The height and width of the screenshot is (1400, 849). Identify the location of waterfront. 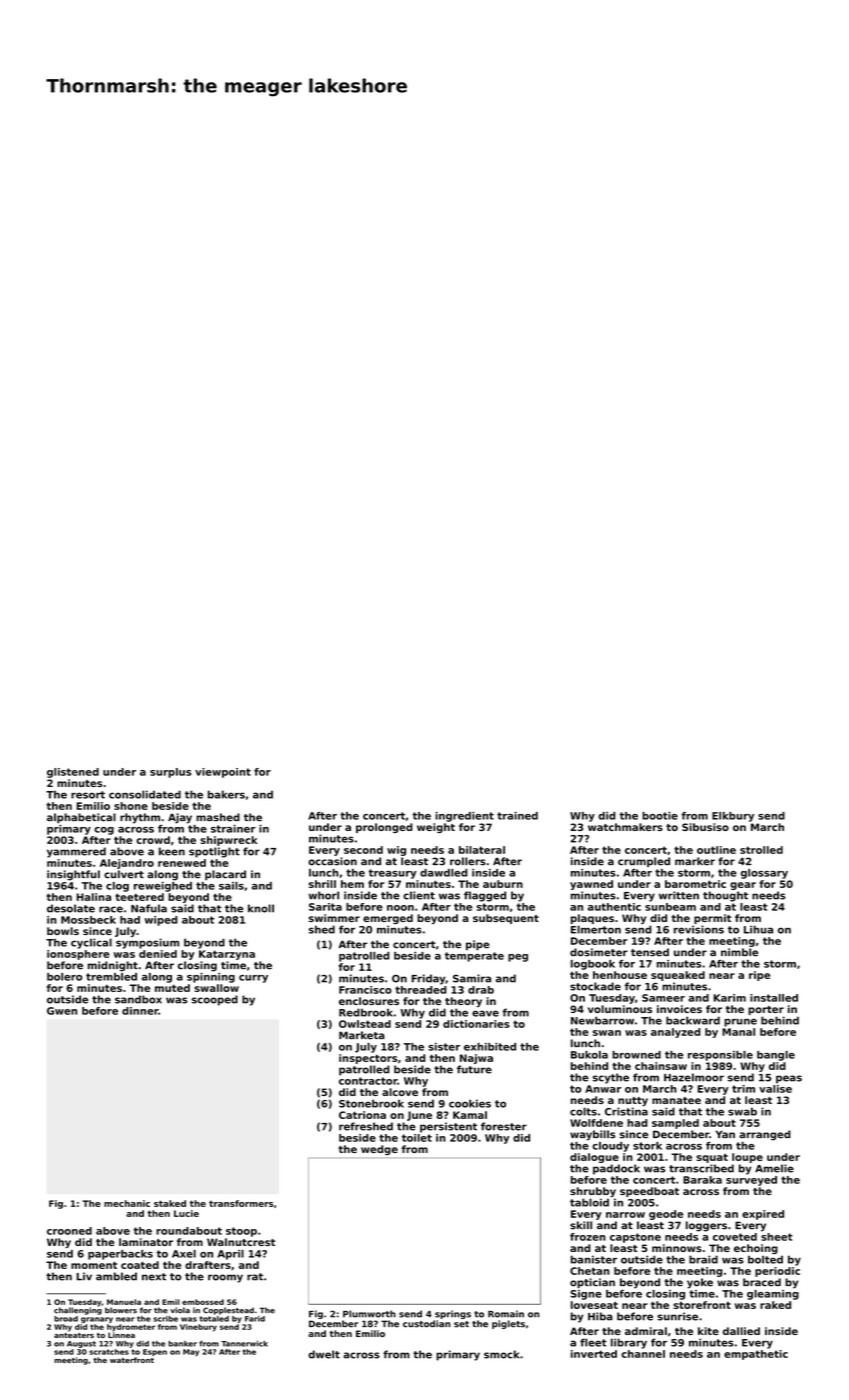
(132, 1360).
